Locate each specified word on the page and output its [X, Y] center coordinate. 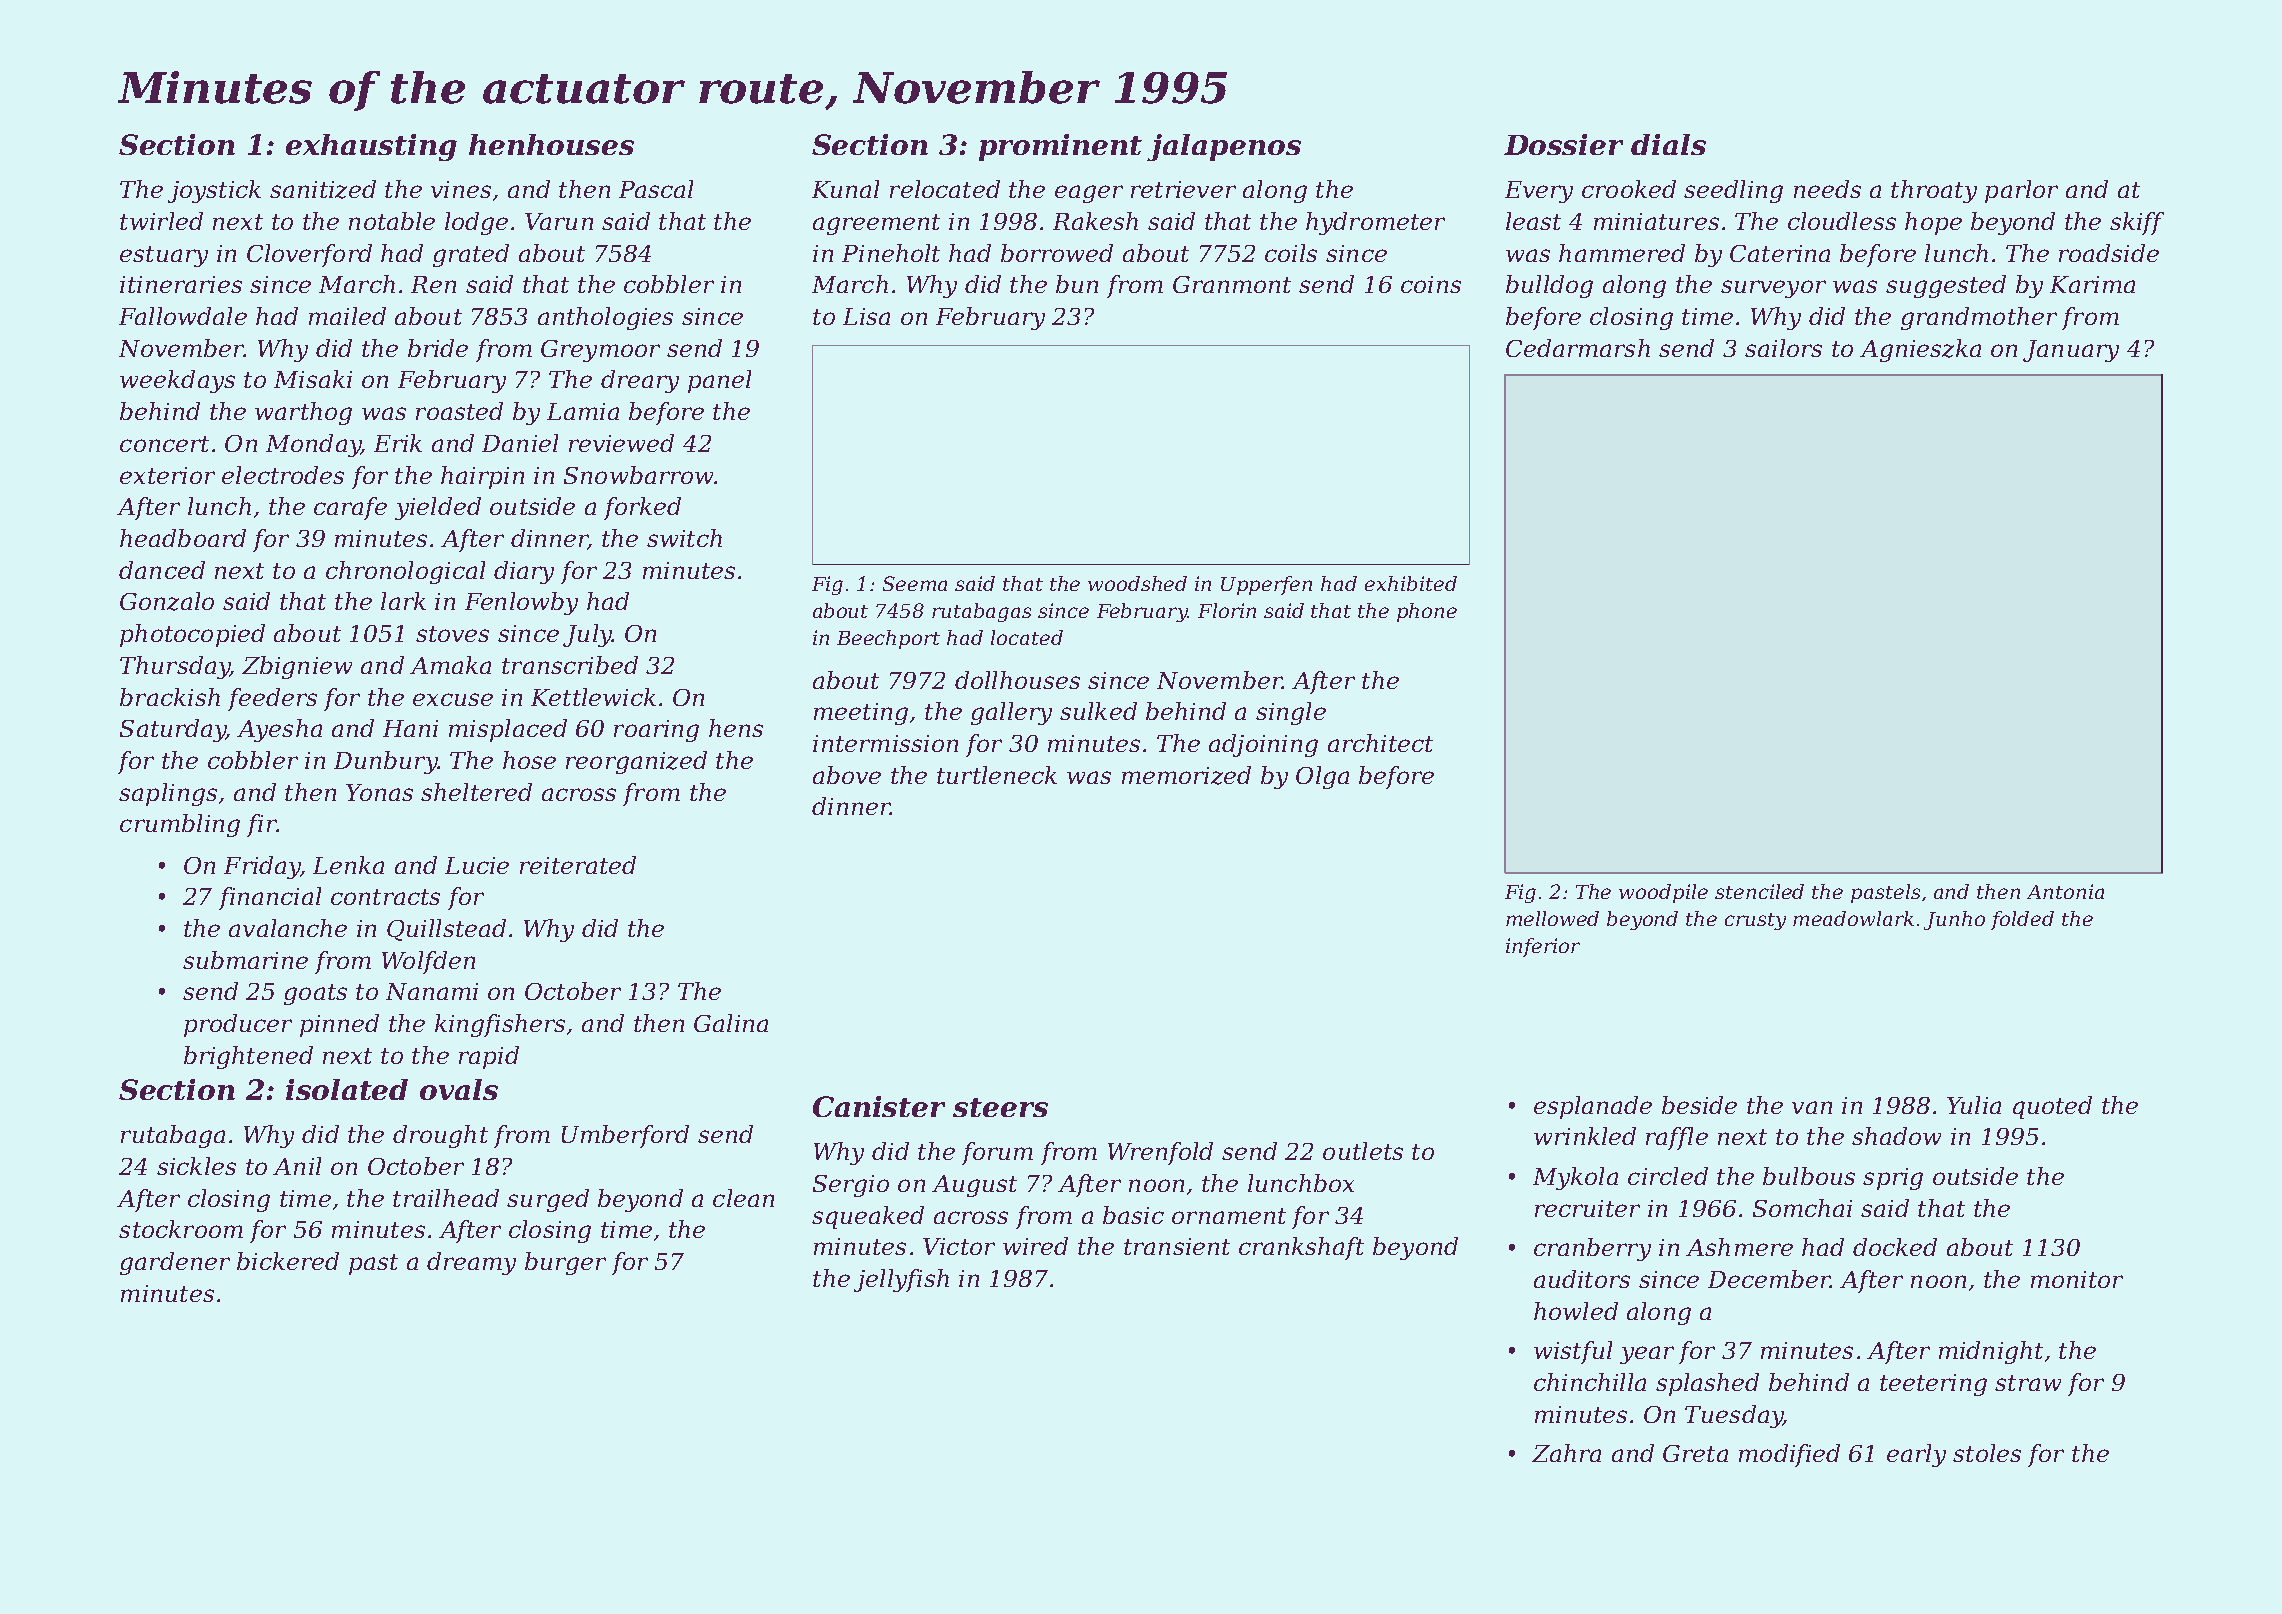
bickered [288, 1261]
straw [2028, 1383]
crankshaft [1301, 1248]
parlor [2021, 191]
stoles [1987, 1453]
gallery [1011, 713]
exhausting [371, 147]
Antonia [2065, 891]
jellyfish [901, 1280]
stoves [452, 634]
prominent [1060, 147]
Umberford [625, 1136]
